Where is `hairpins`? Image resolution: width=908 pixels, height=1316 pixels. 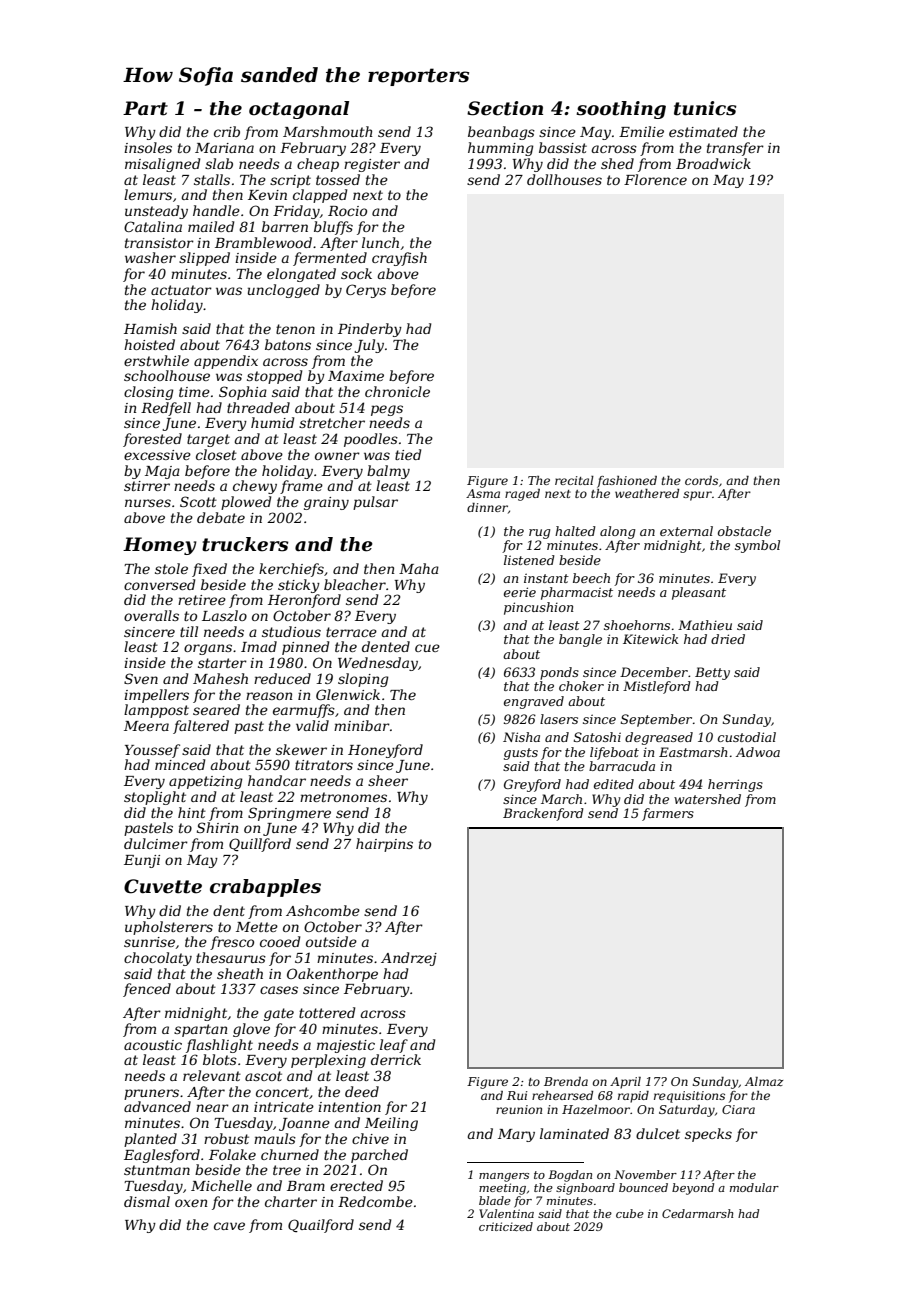
hairpins is located at coordinates (384, 845).
